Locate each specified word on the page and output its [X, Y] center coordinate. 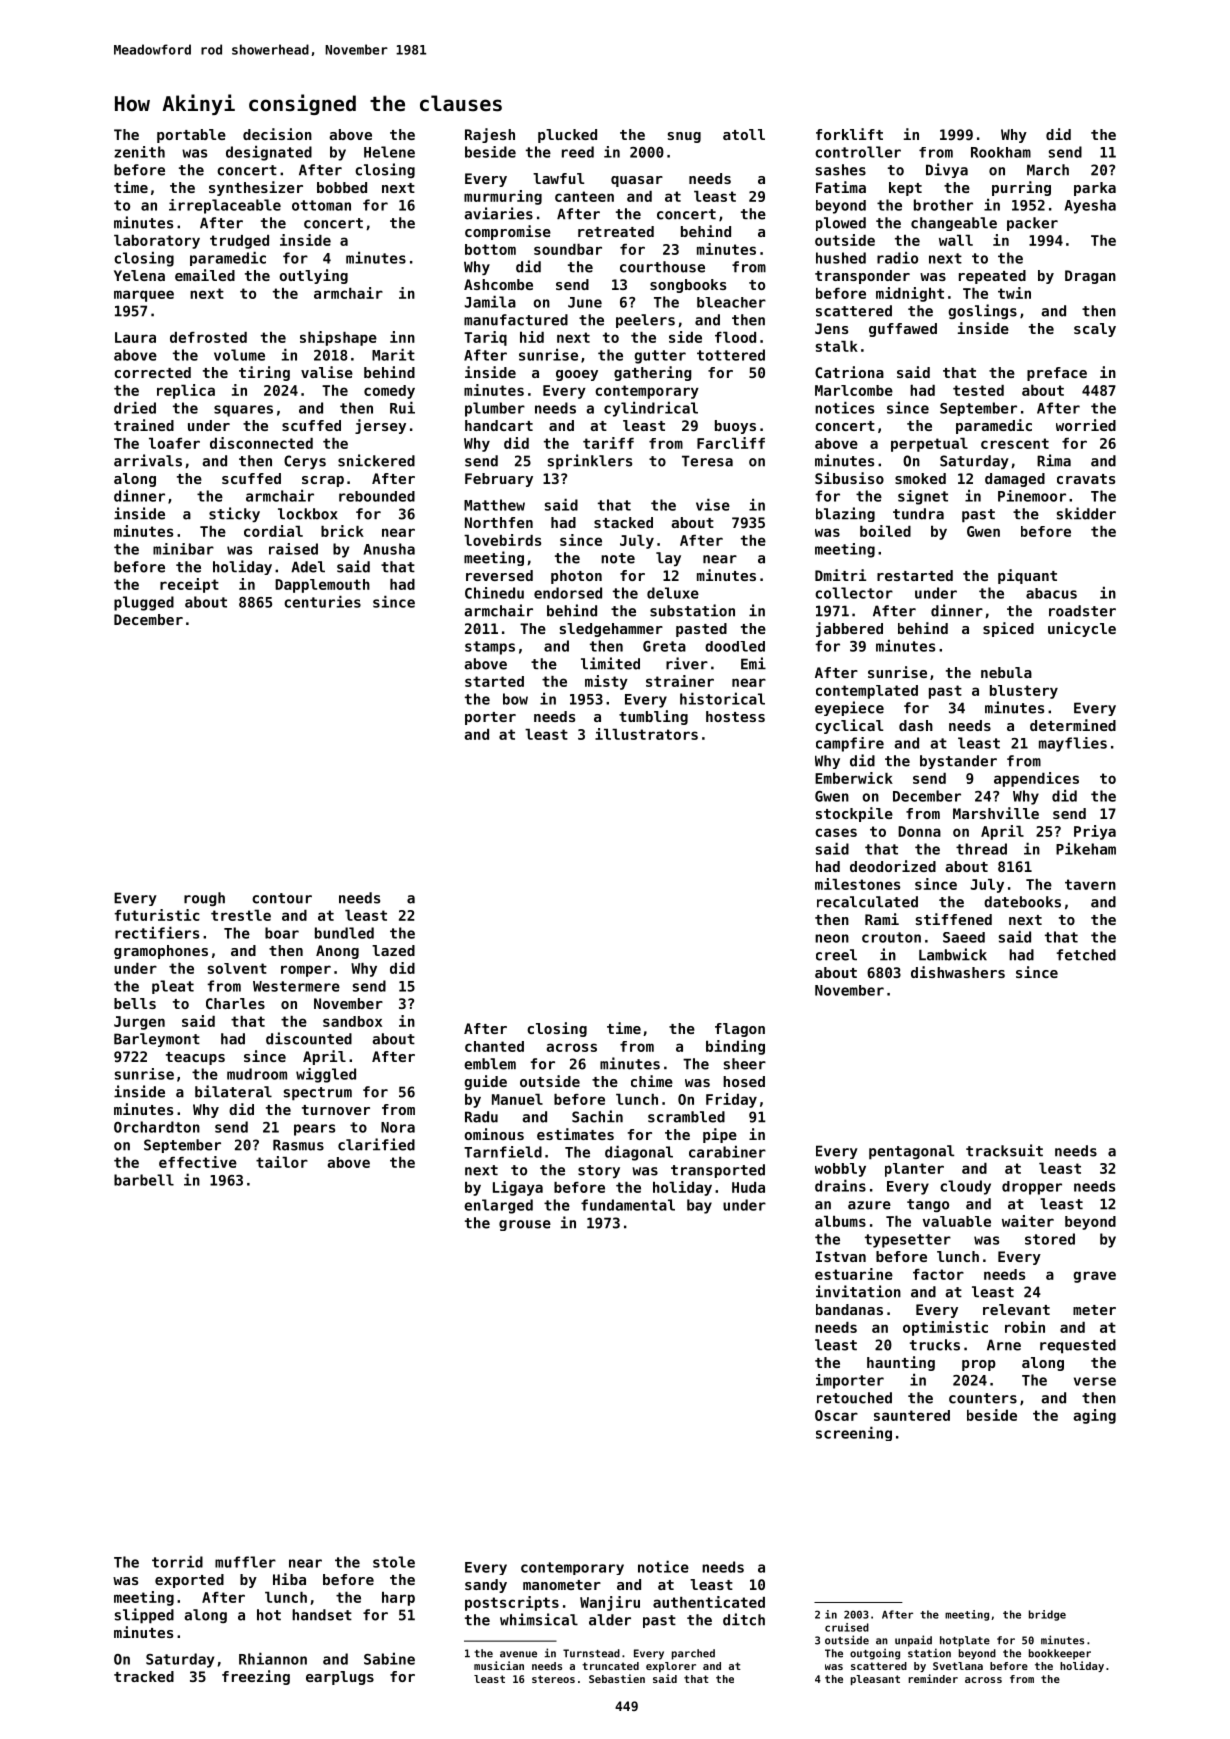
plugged [144, 603]
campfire [850, 744]
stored [1050, 1239]
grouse [525, 1225]
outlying [313, 276]
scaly [1095, 330]
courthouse [662, 267]
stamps [490, 648]
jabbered [849, 629]
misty [606, 682]
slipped [144, 1616]
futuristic [157, 915]
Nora [398, 1127]
